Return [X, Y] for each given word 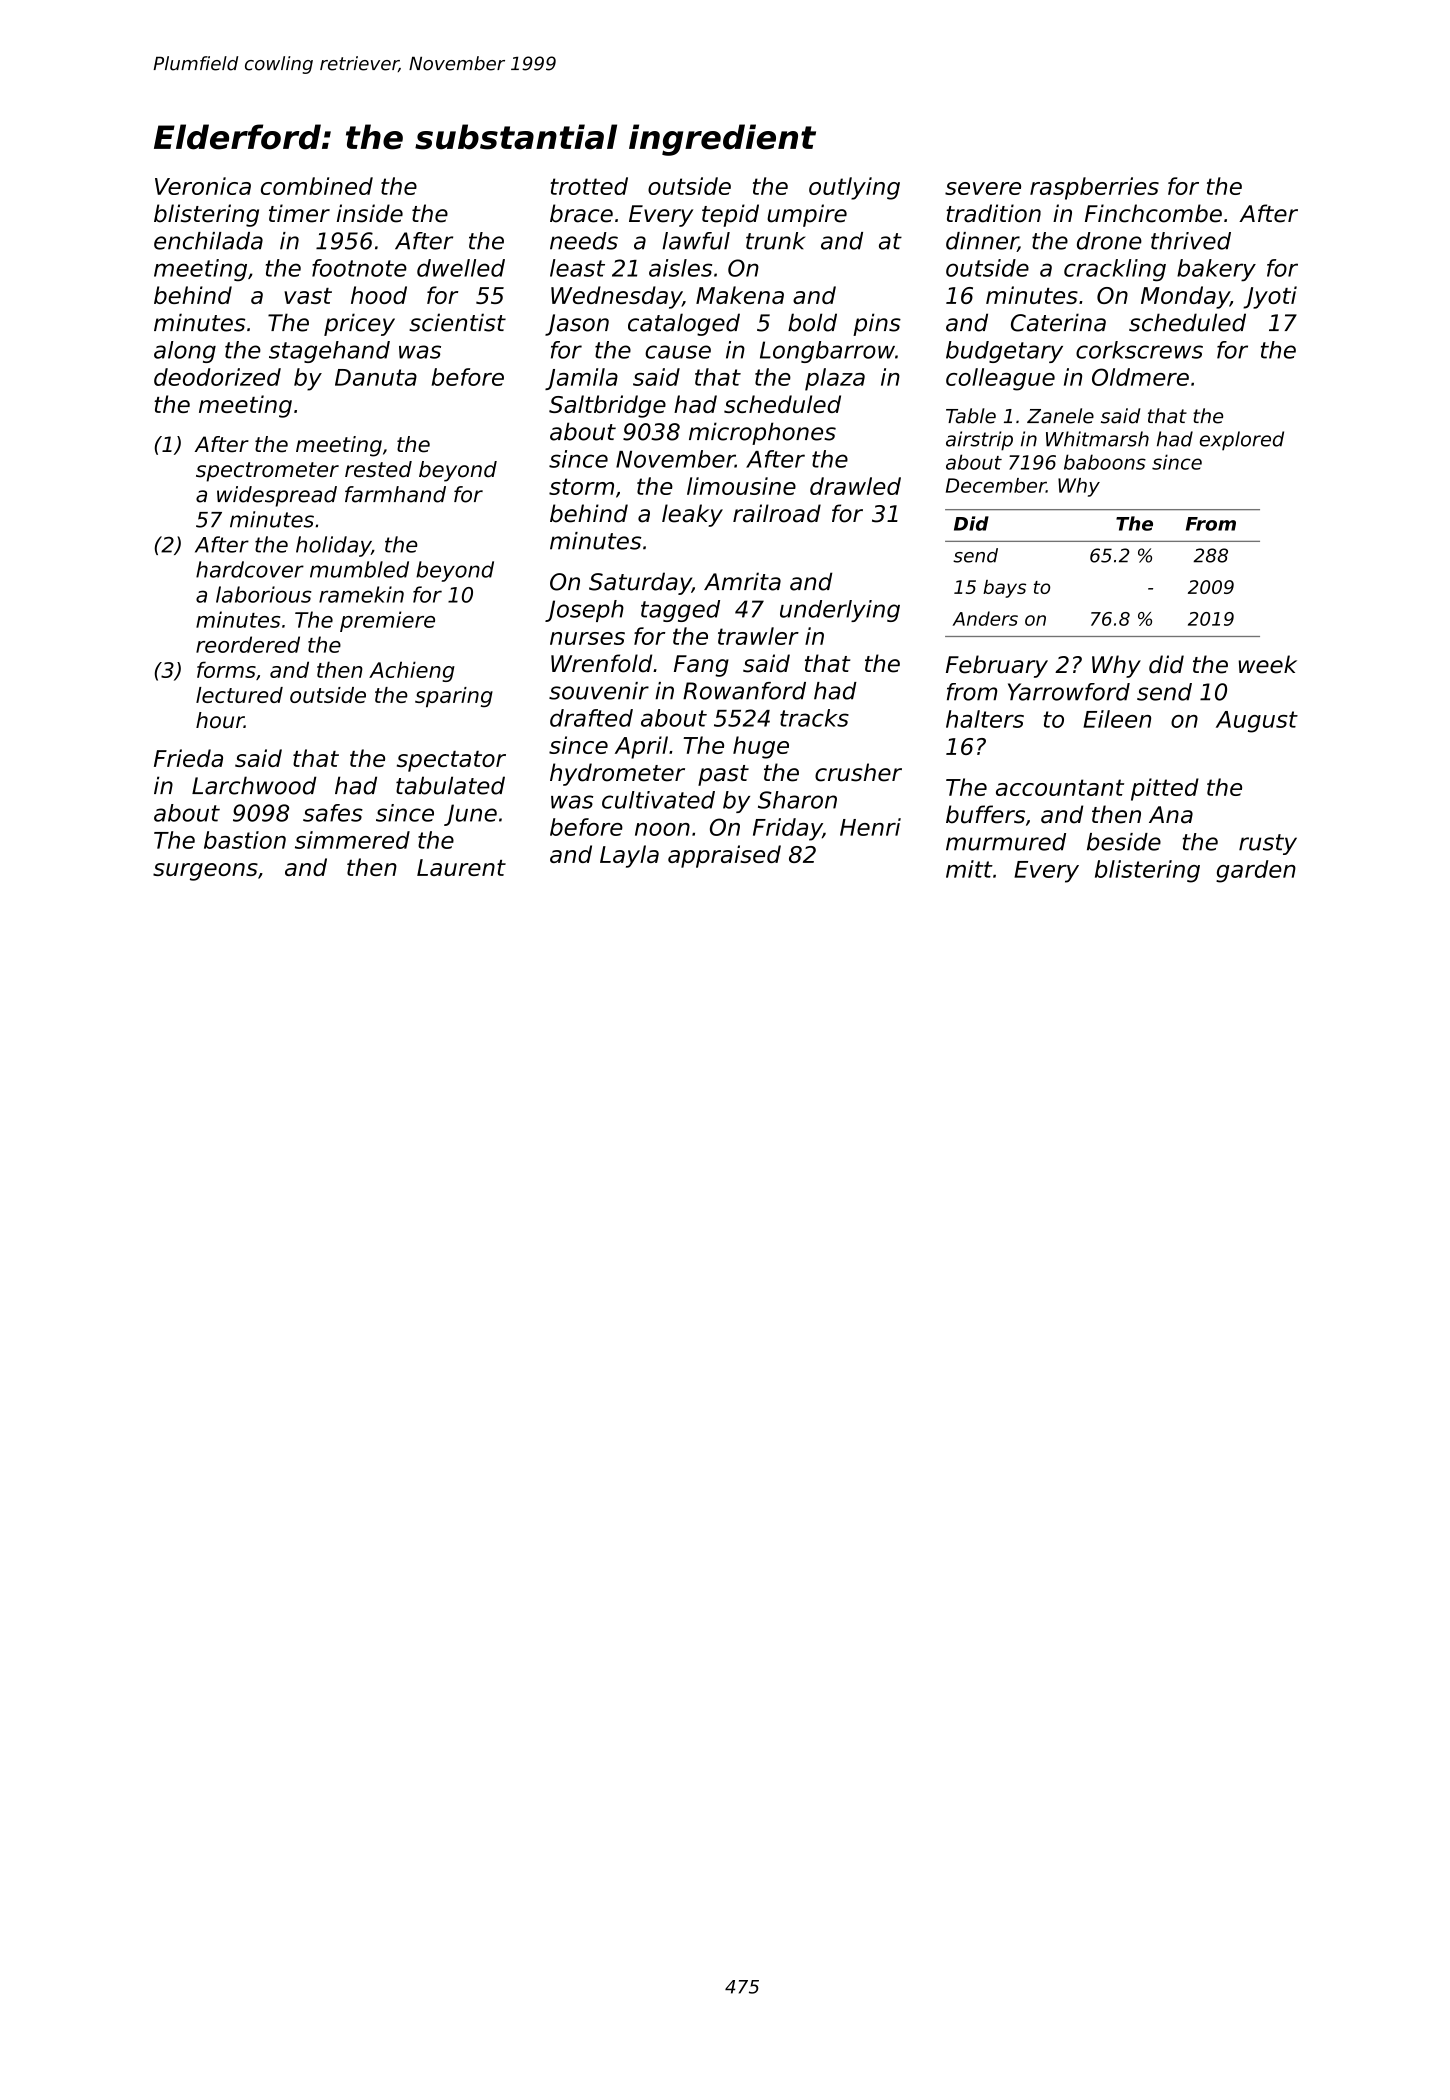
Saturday [640, 583]
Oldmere [1140, 377]
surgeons [205, 872]
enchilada [208, 241]
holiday [333, 546]
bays [1004, 589]
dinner [982, 242]
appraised [724, 856]
